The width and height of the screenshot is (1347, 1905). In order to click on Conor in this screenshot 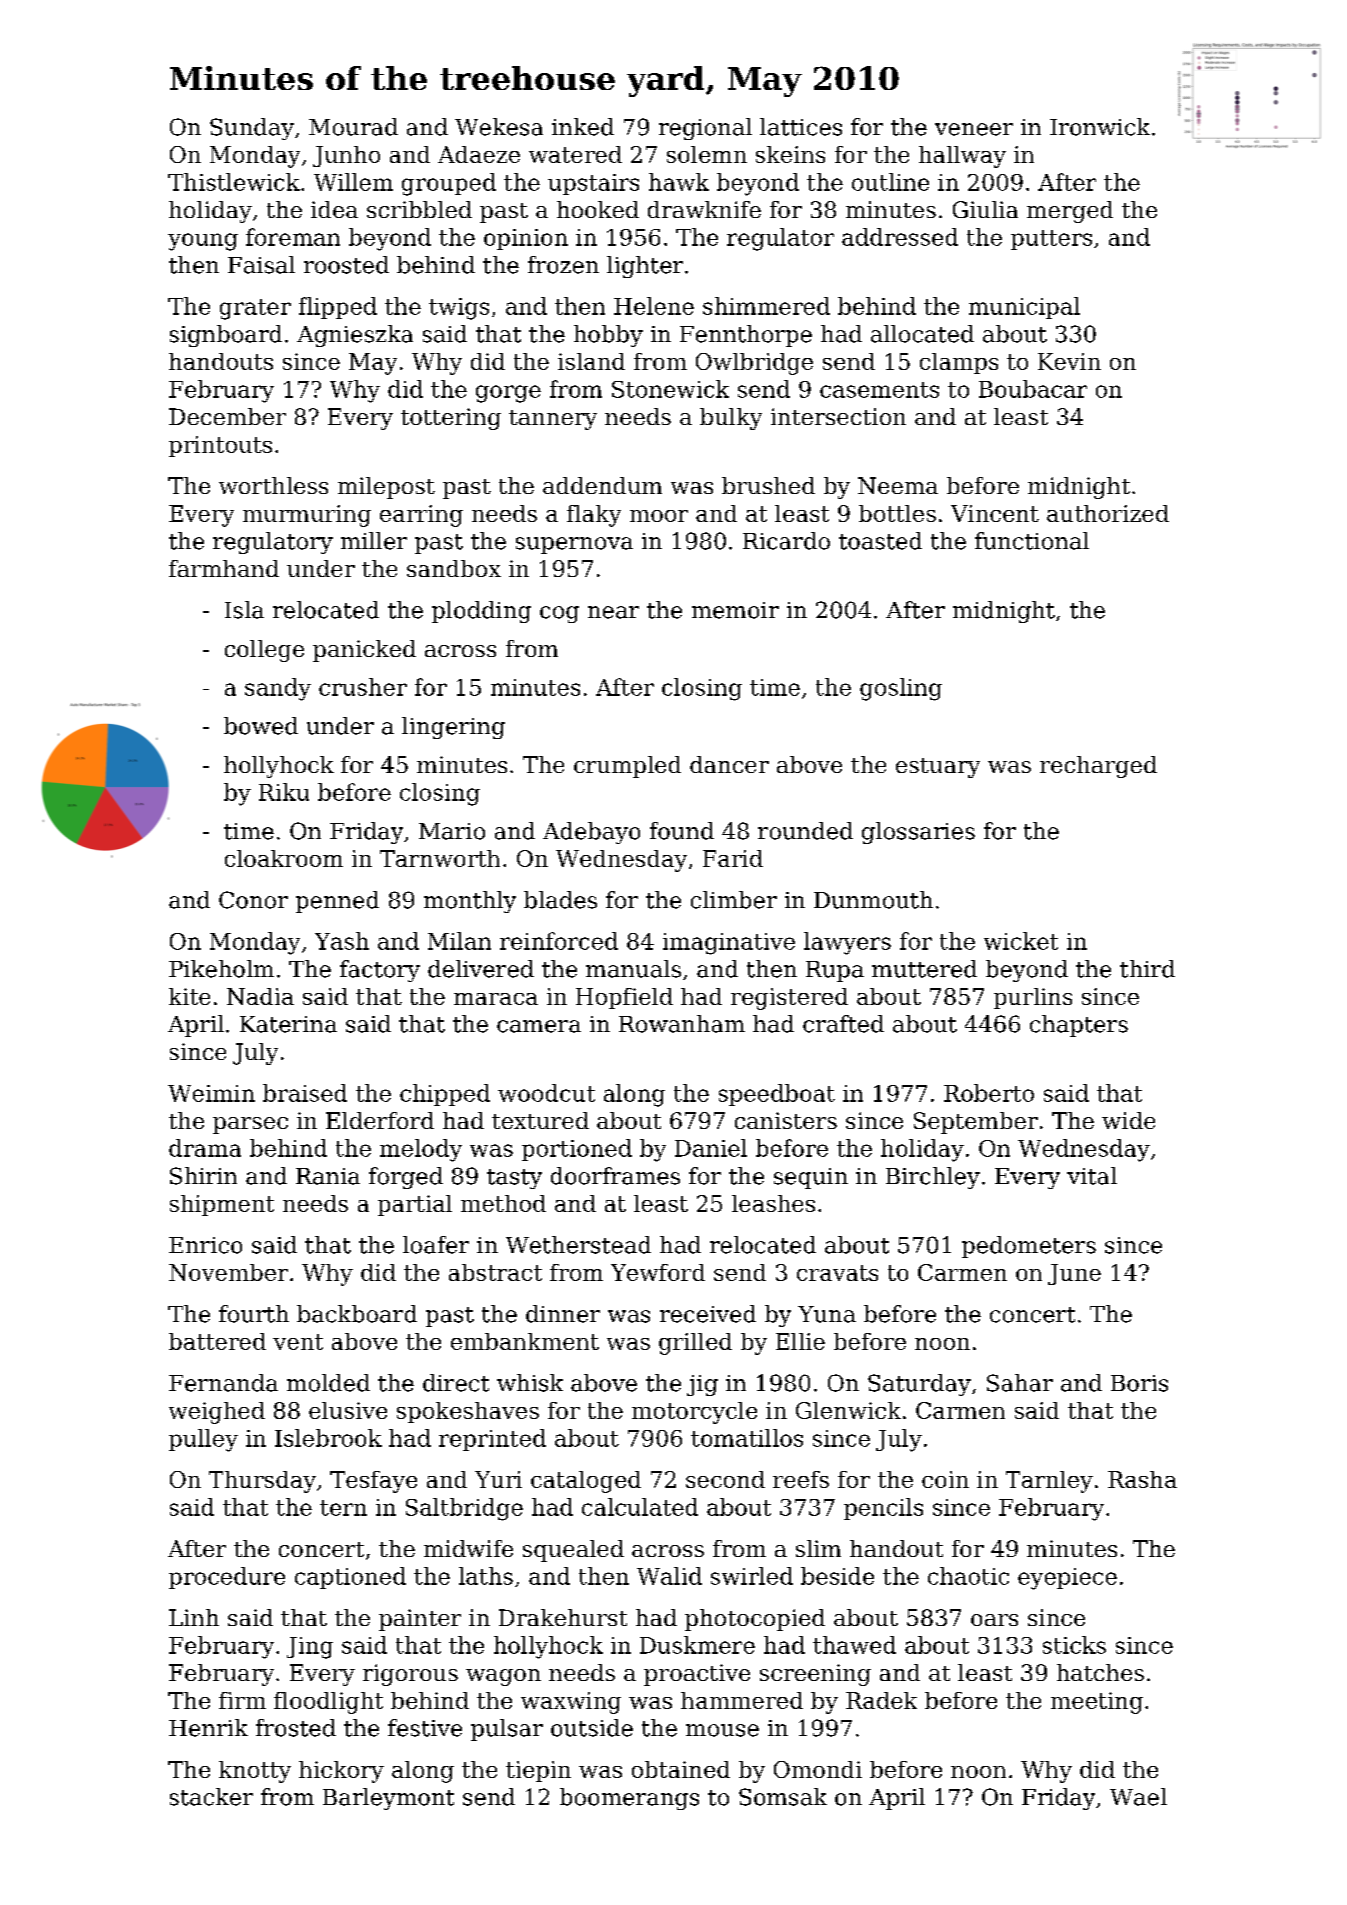, I will do `click(253, 900)`.
